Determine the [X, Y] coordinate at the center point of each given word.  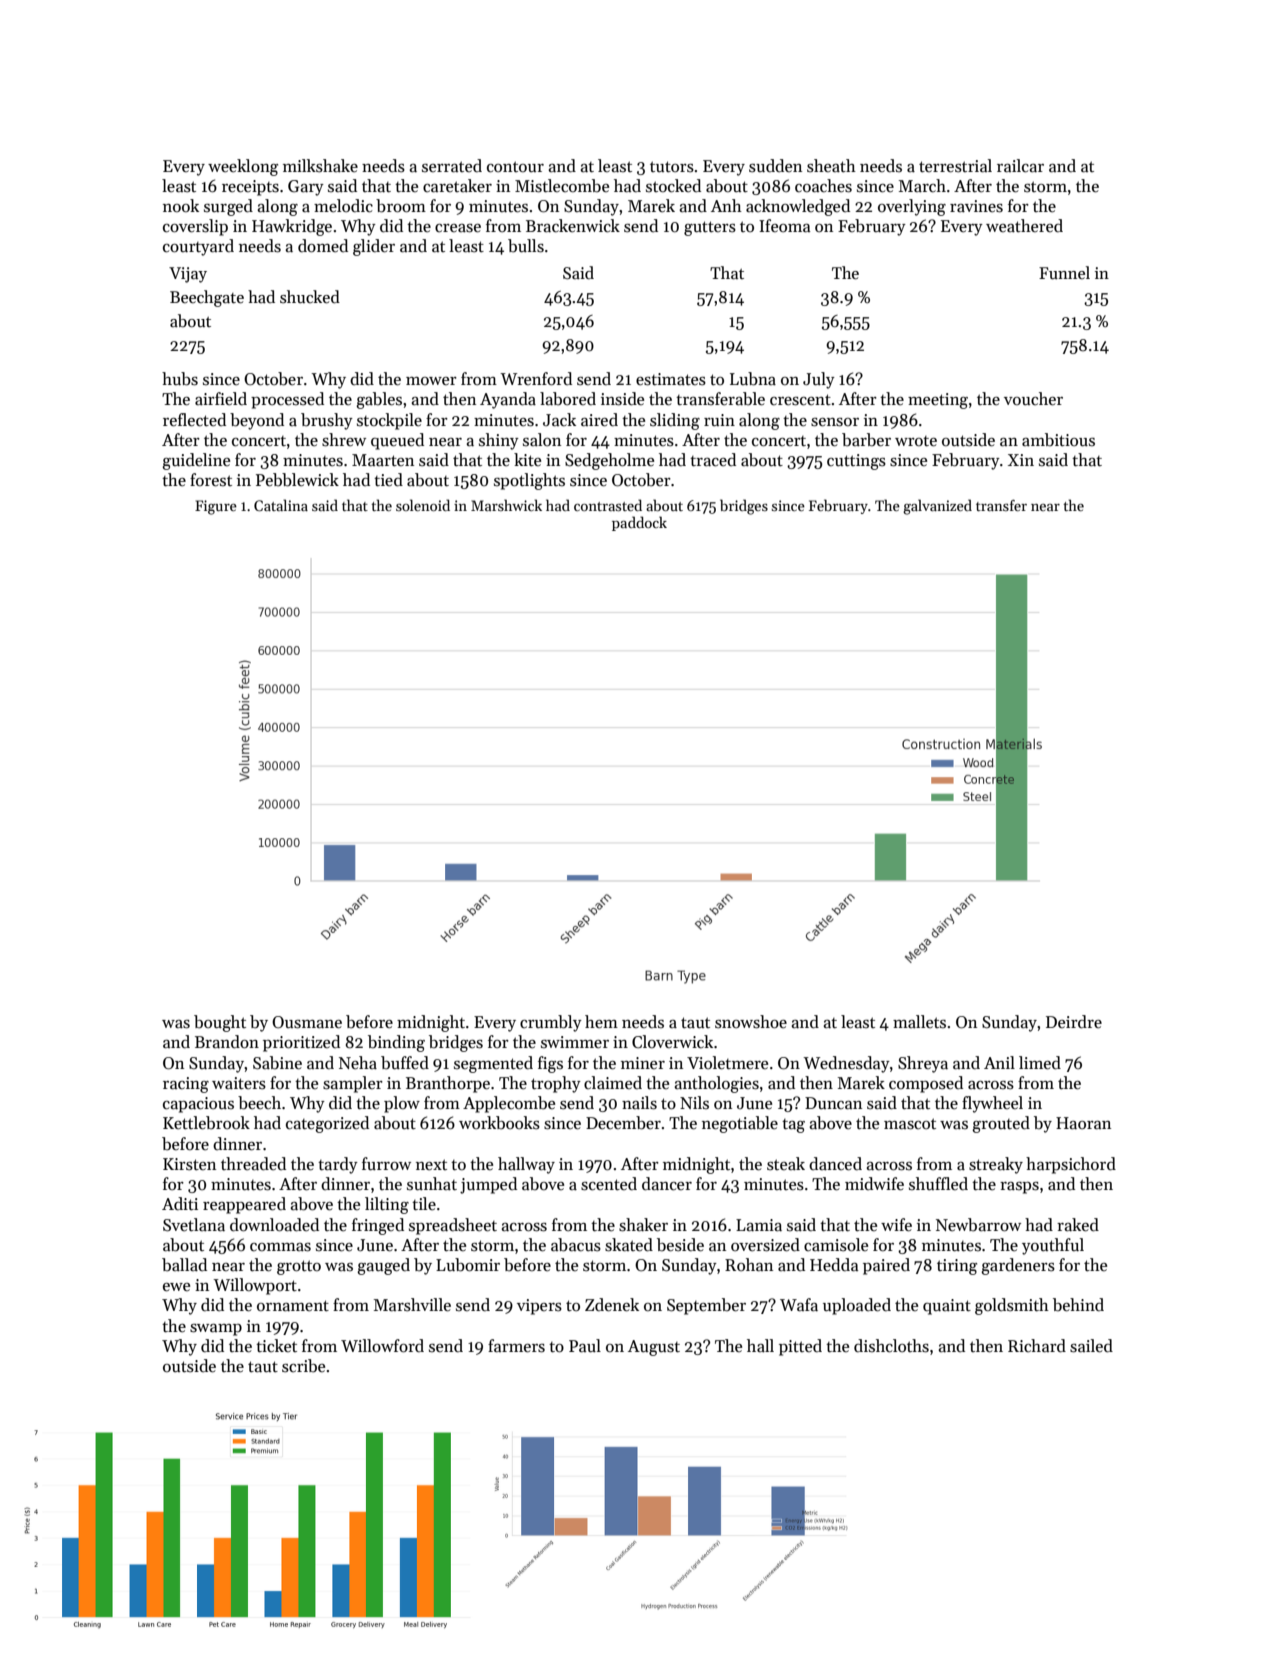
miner [643, 1063]
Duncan [833, 1103]
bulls [526, 246]
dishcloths [891, 1346]
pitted [800, 1347]
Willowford [382, 1346]
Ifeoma [785, 226]
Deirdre [1074, 1022]
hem [601, 1022]
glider [374, 247]
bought [220, 1023]
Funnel [1064, 273]
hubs [180, 379]
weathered [1024, 225]
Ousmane [307, 1022]
